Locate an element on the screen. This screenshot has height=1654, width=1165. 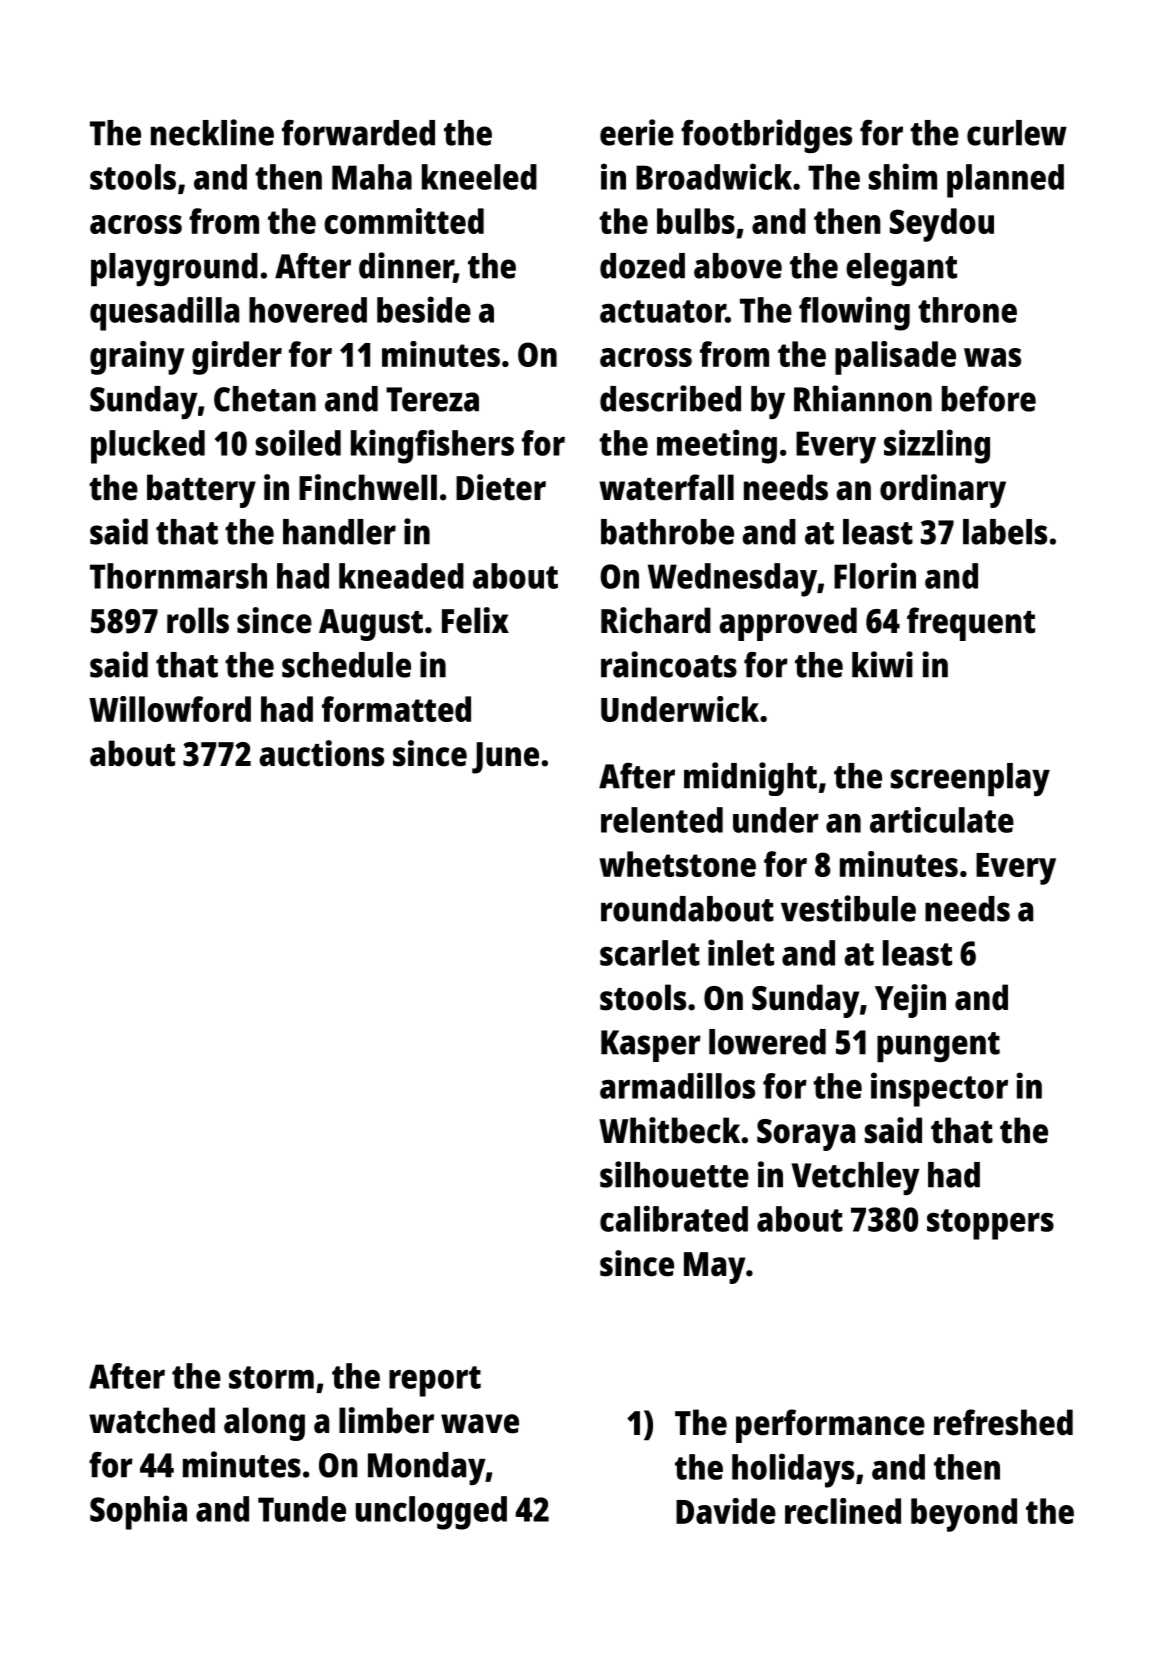
report is located at coordinates (435, 1381).
